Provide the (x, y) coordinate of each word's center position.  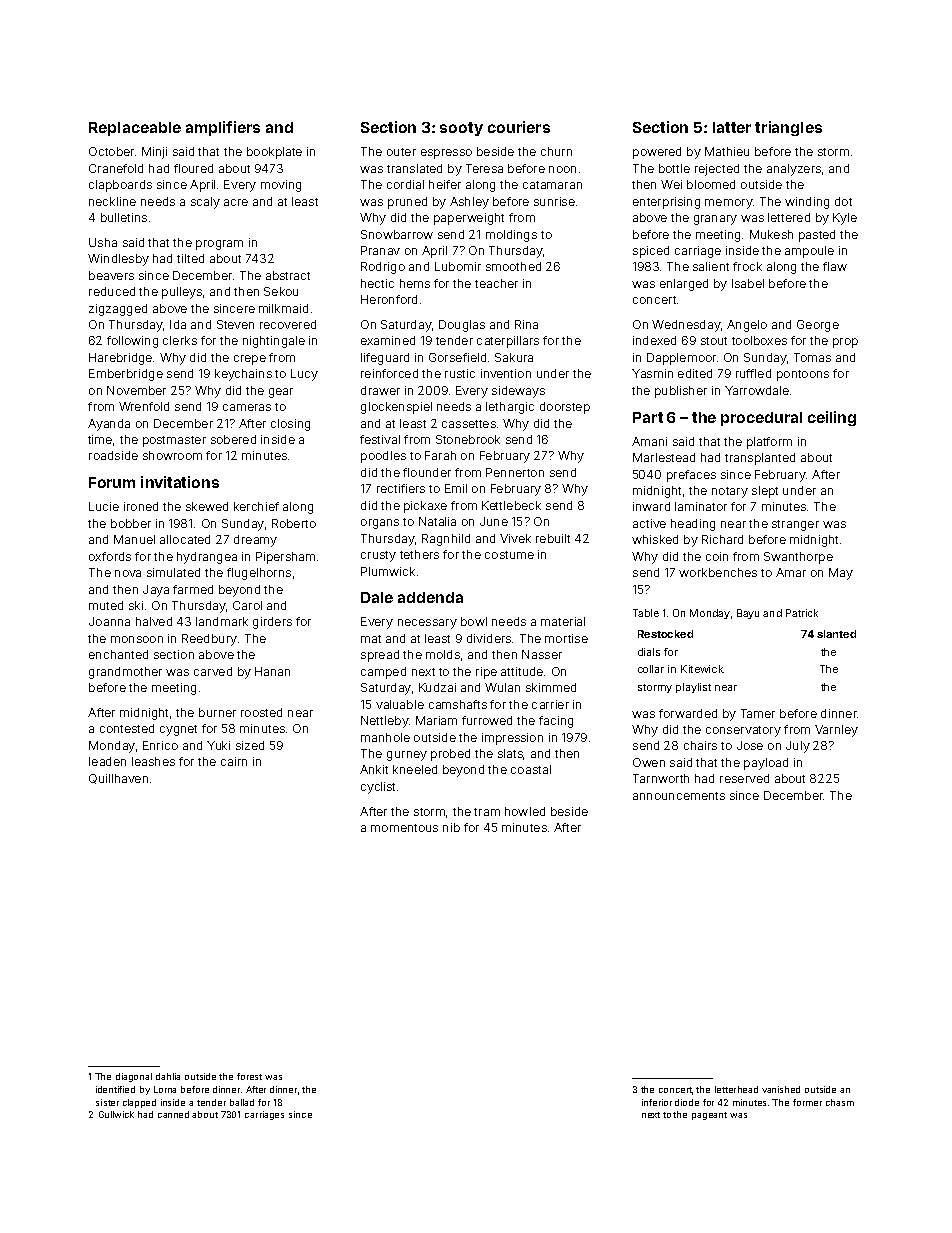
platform (769, 443)
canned (173, 1114)
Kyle (845, 219)
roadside (113, 455)
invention (506, 373)
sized (250, 745)
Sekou (281, 291)
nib (451, 827)
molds (443, 654)
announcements (679, 796)
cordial (405, 184)
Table (646, 613)
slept (765, 492)
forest (249, 1076)
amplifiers (223, 128)
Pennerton (515, 472)
